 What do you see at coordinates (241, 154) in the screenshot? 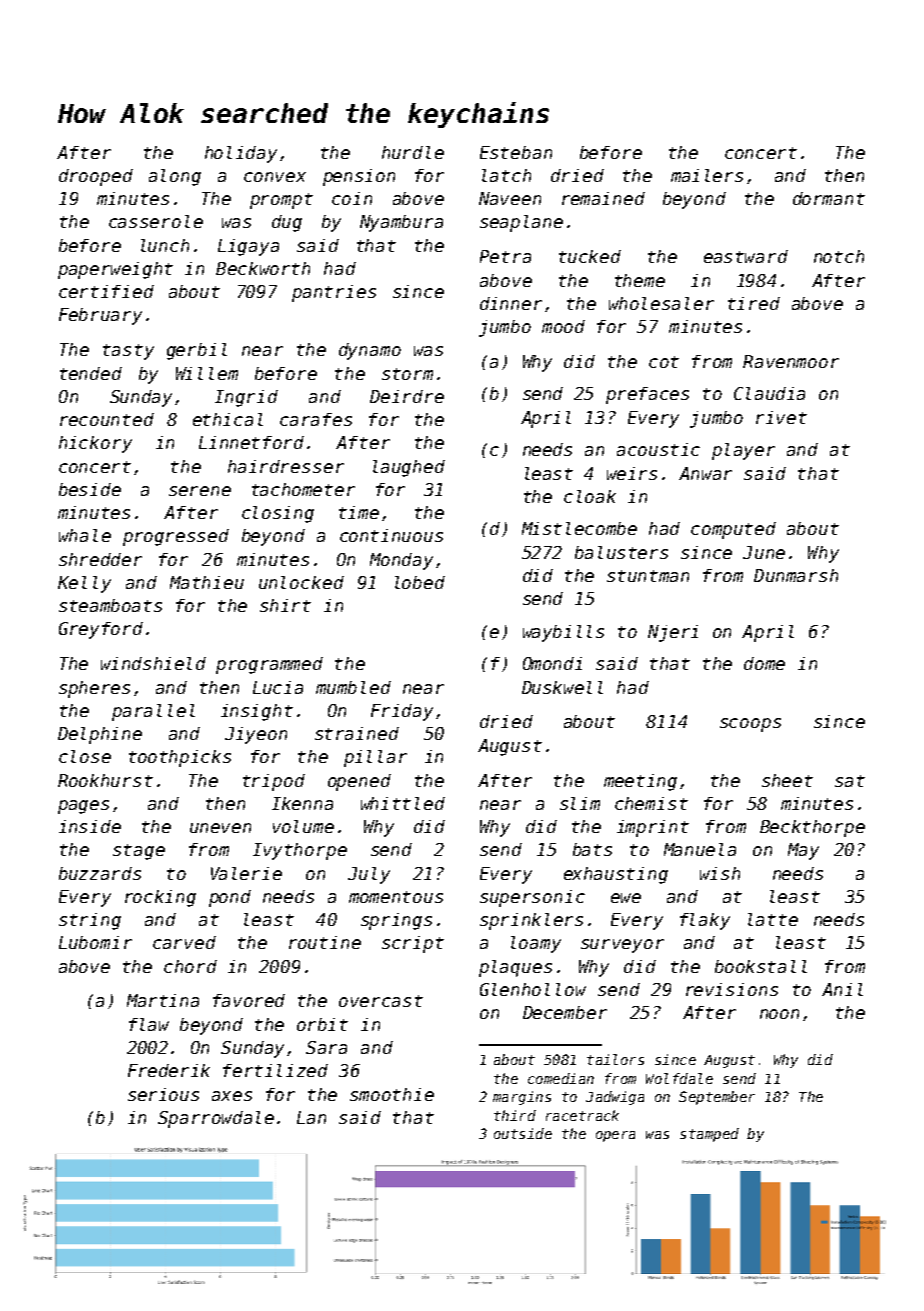
I see `holiday` at bounding box center [241, 154].
